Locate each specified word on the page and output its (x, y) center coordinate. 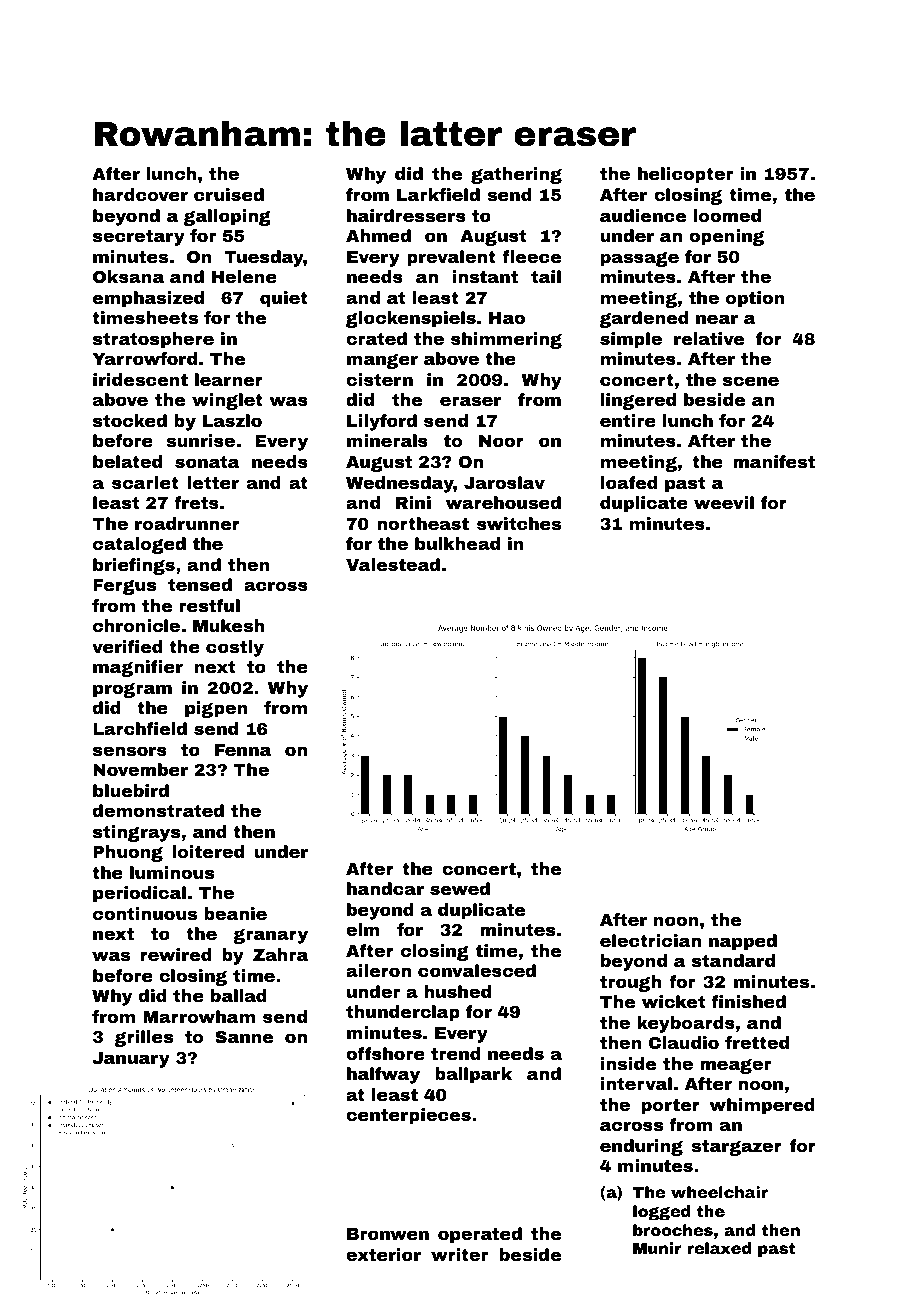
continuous (145, 913)
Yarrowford (144, 358)
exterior (383, 1254)
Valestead (393, 564)
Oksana (128, 276)
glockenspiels (411, 319)
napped (743, 942)
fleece (531, 256)
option (755, 299)
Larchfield (140, 728)
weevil (724, 502)
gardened (644, 319)
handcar (385, 888)
